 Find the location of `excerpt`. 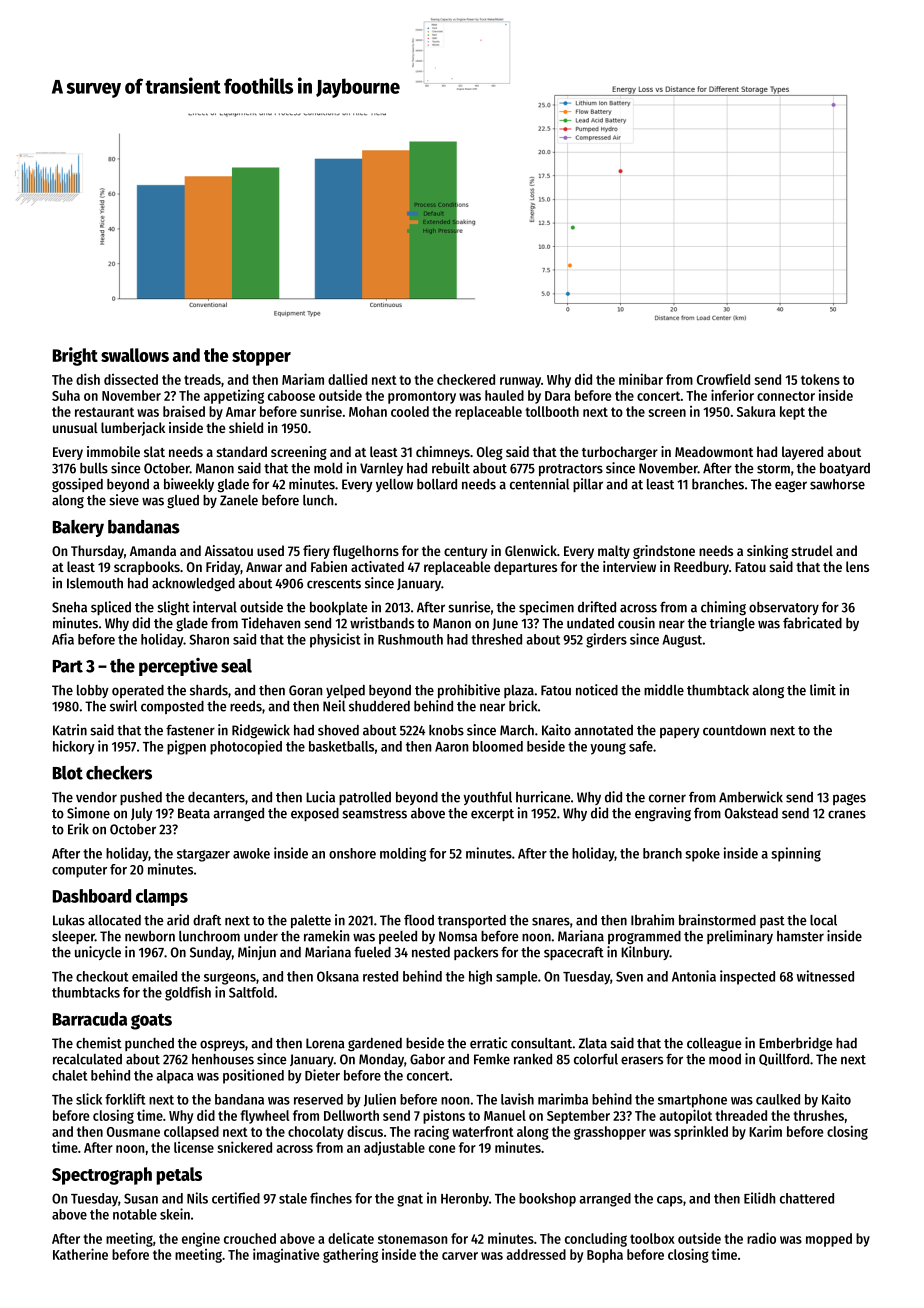

excerpt is located at coordinates (492, 815).
